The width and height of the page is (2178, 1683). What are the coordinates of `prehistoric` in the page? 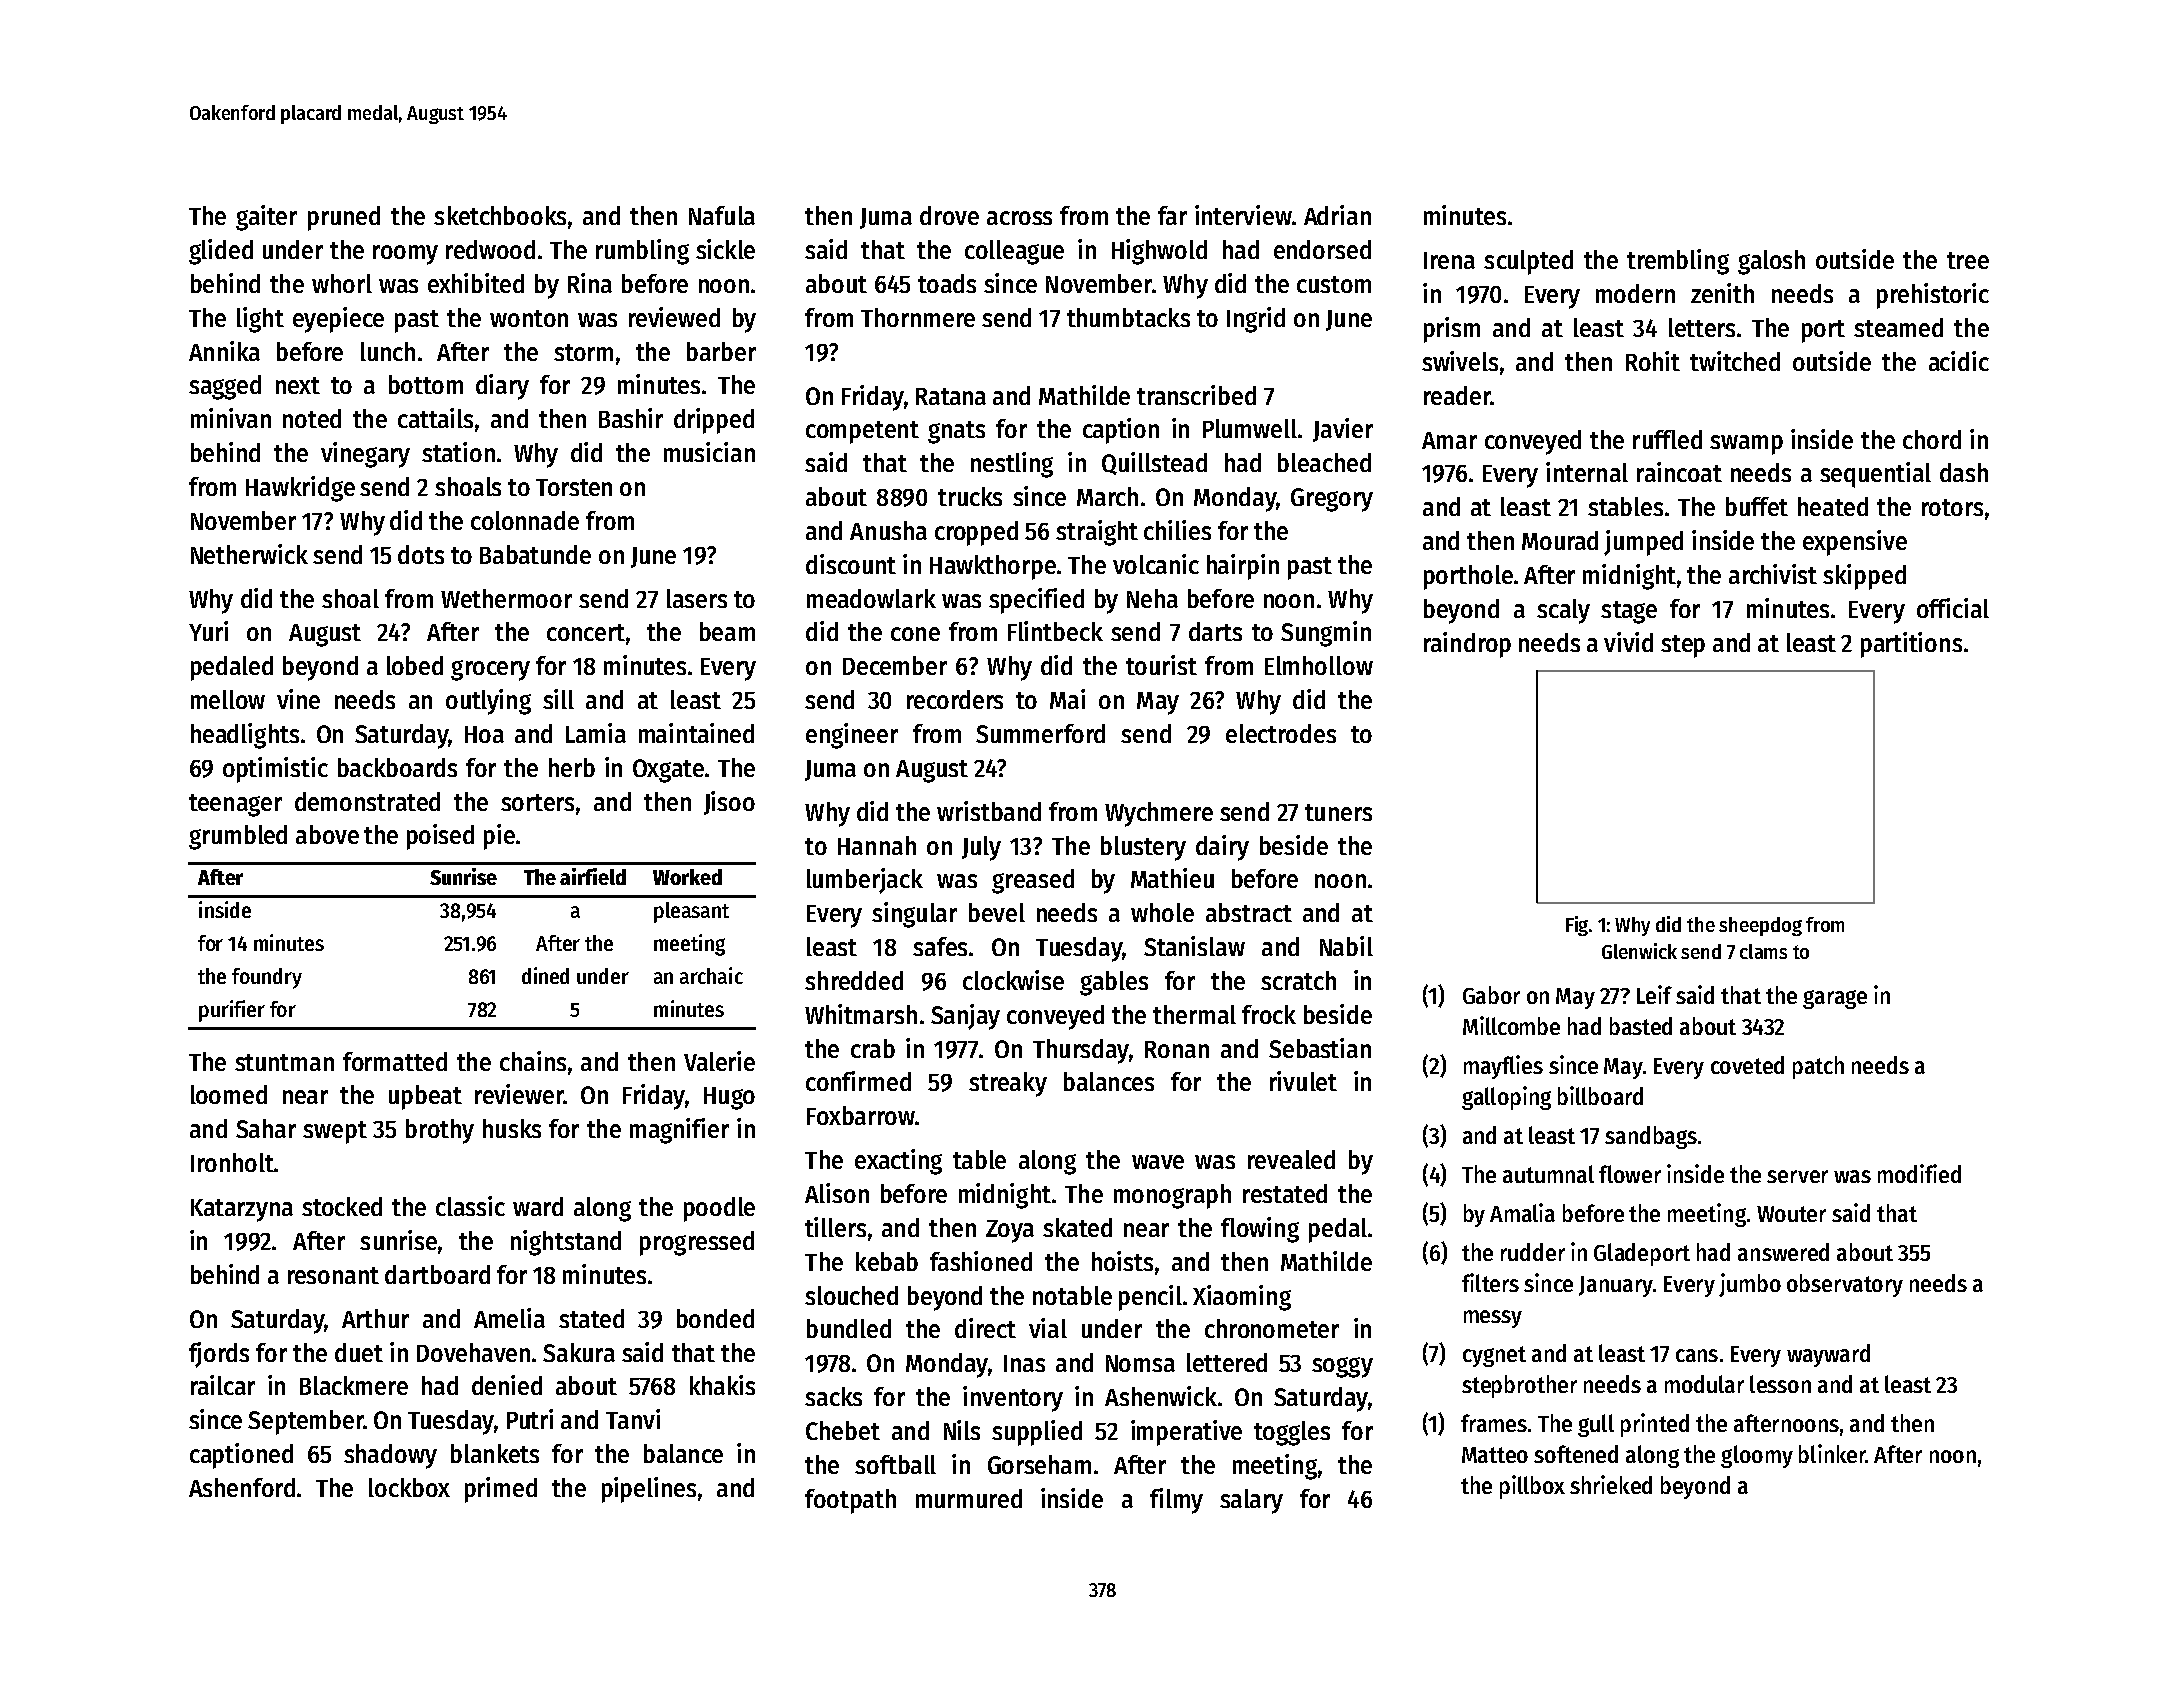 It's located at (1933, 296).
